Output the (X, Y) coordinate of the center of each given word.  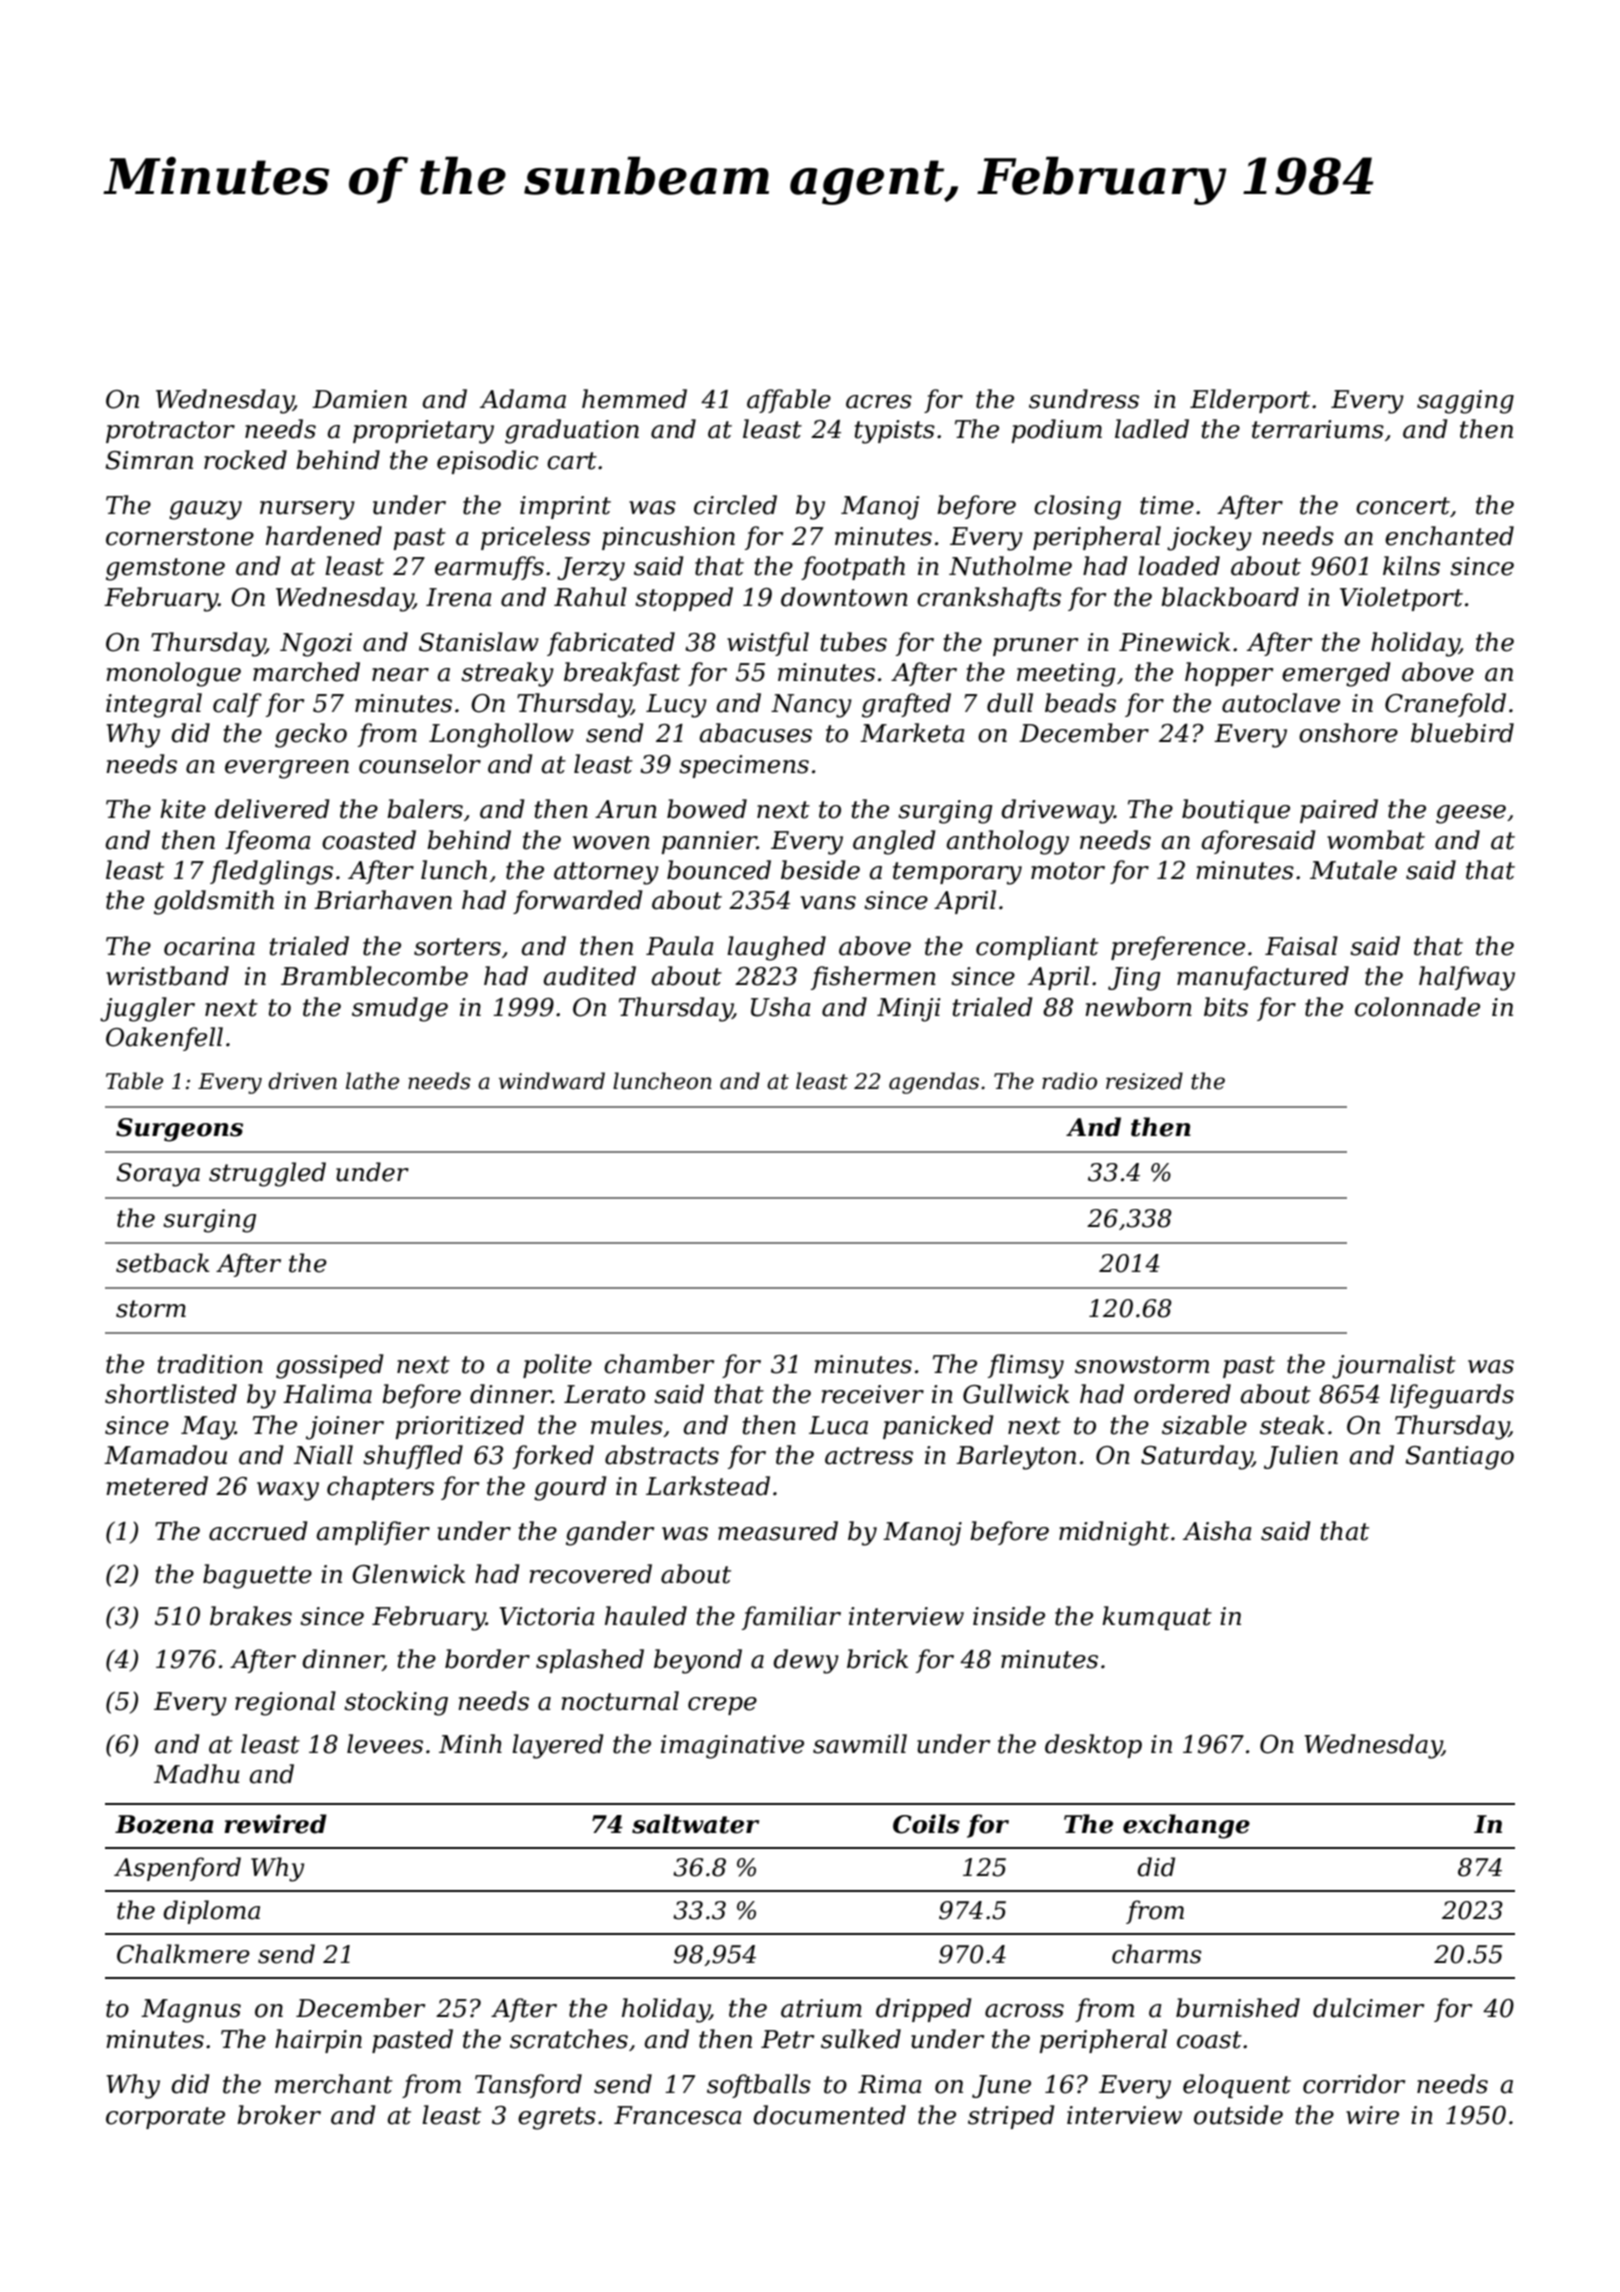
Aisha (1217, 1531)
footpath (853, 568)
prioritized (459, 1427)
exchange (1186, 1826)
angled (894, 842)
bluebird (1462, 733)
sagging (1465, 402)
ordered (1182, 1394)
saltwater (695, 1824)
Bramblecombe (374, 976)
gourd (570, 1488)
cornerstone (180, 537)
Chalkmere (183, 1954)
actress (869, 1456)
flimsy (1026, 1366)
